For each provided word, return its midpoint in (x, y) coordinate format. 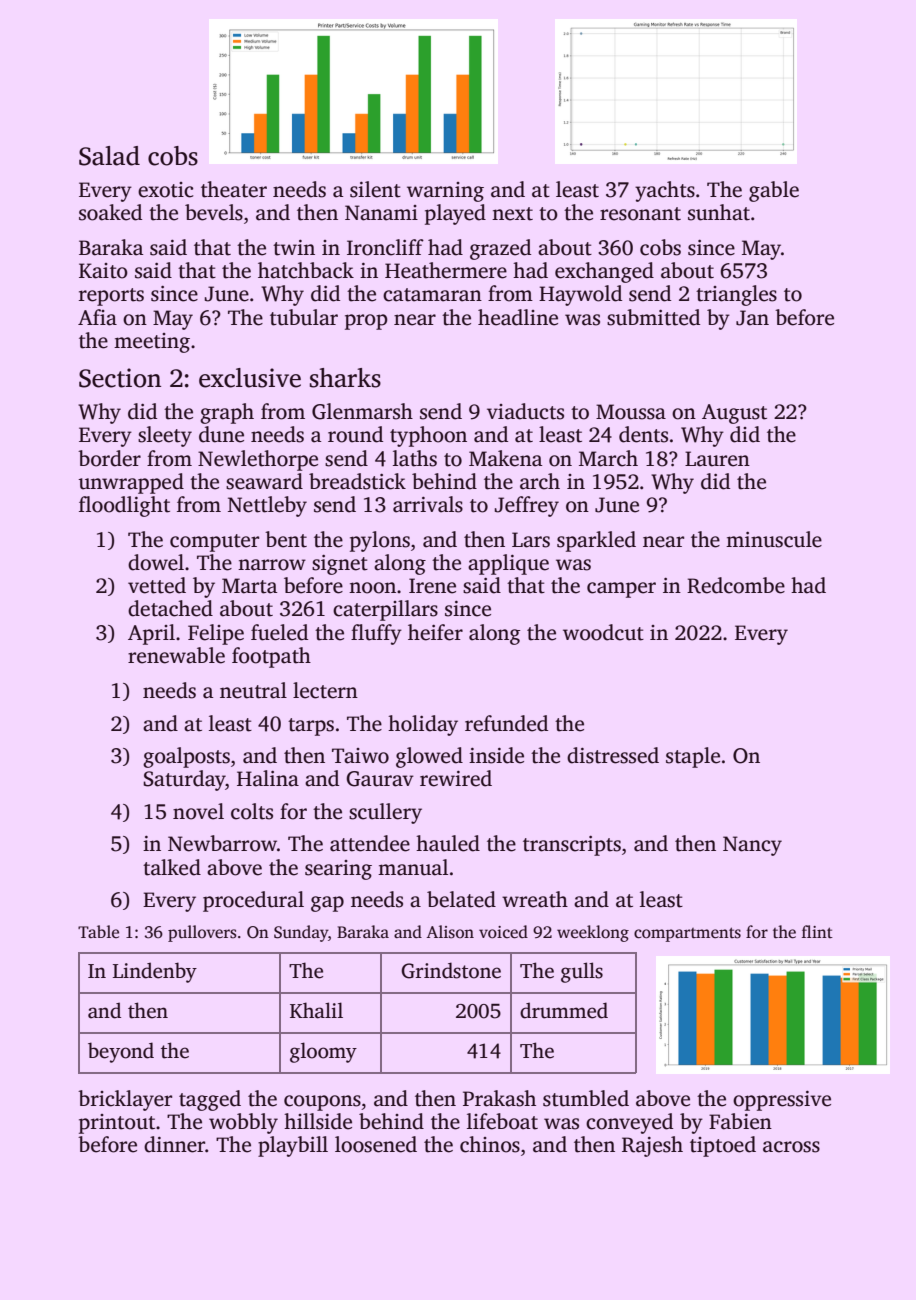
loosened (376, 1144)
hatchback (306, 270)
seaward (264, 481)
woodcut (603, 632)
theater (234, 189)
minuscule (774, 539)
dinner (174, 1144)
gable (774, 191)
